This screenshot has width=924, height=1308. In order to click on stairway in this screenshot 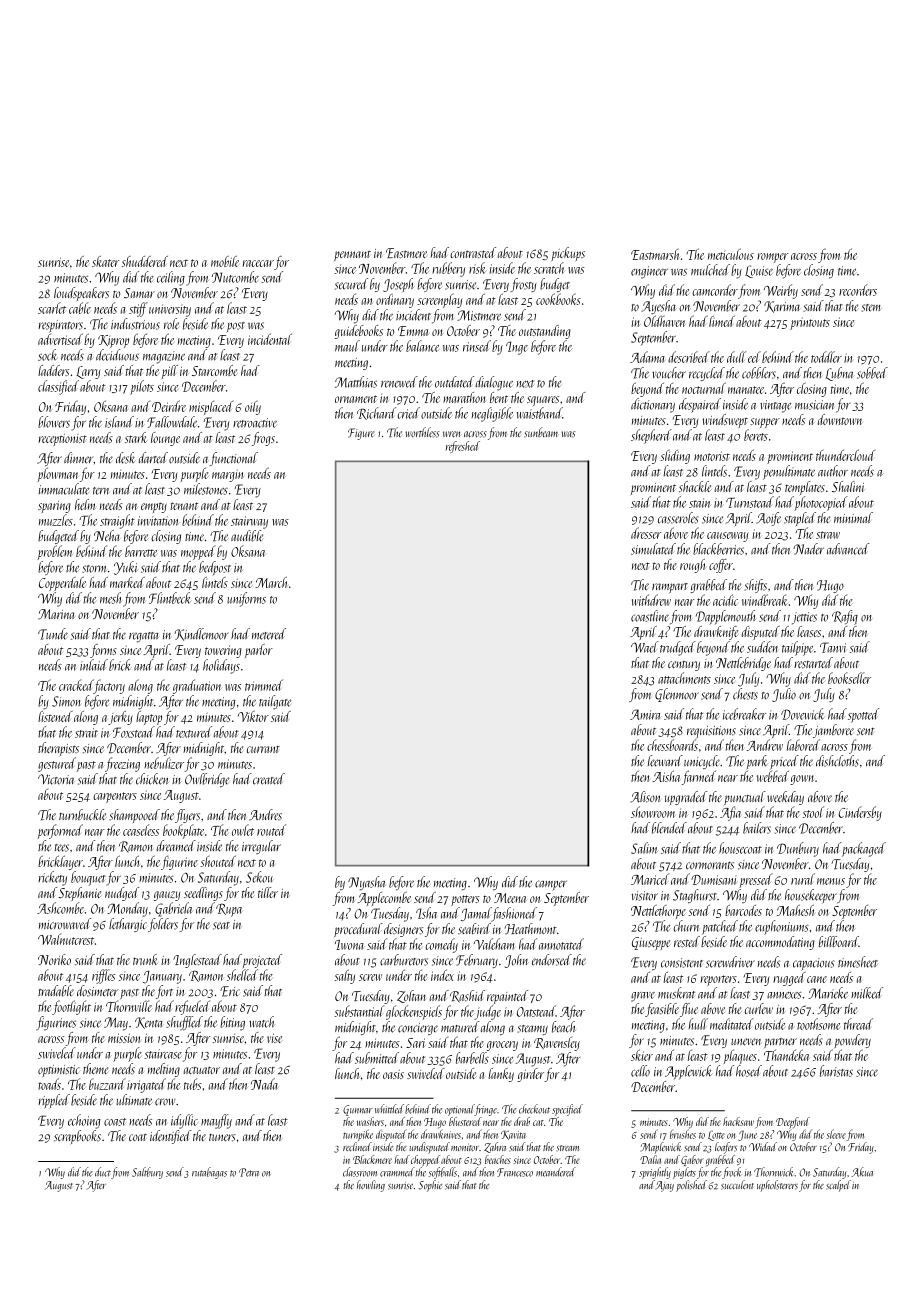, I will do `click(249, 522)`.
